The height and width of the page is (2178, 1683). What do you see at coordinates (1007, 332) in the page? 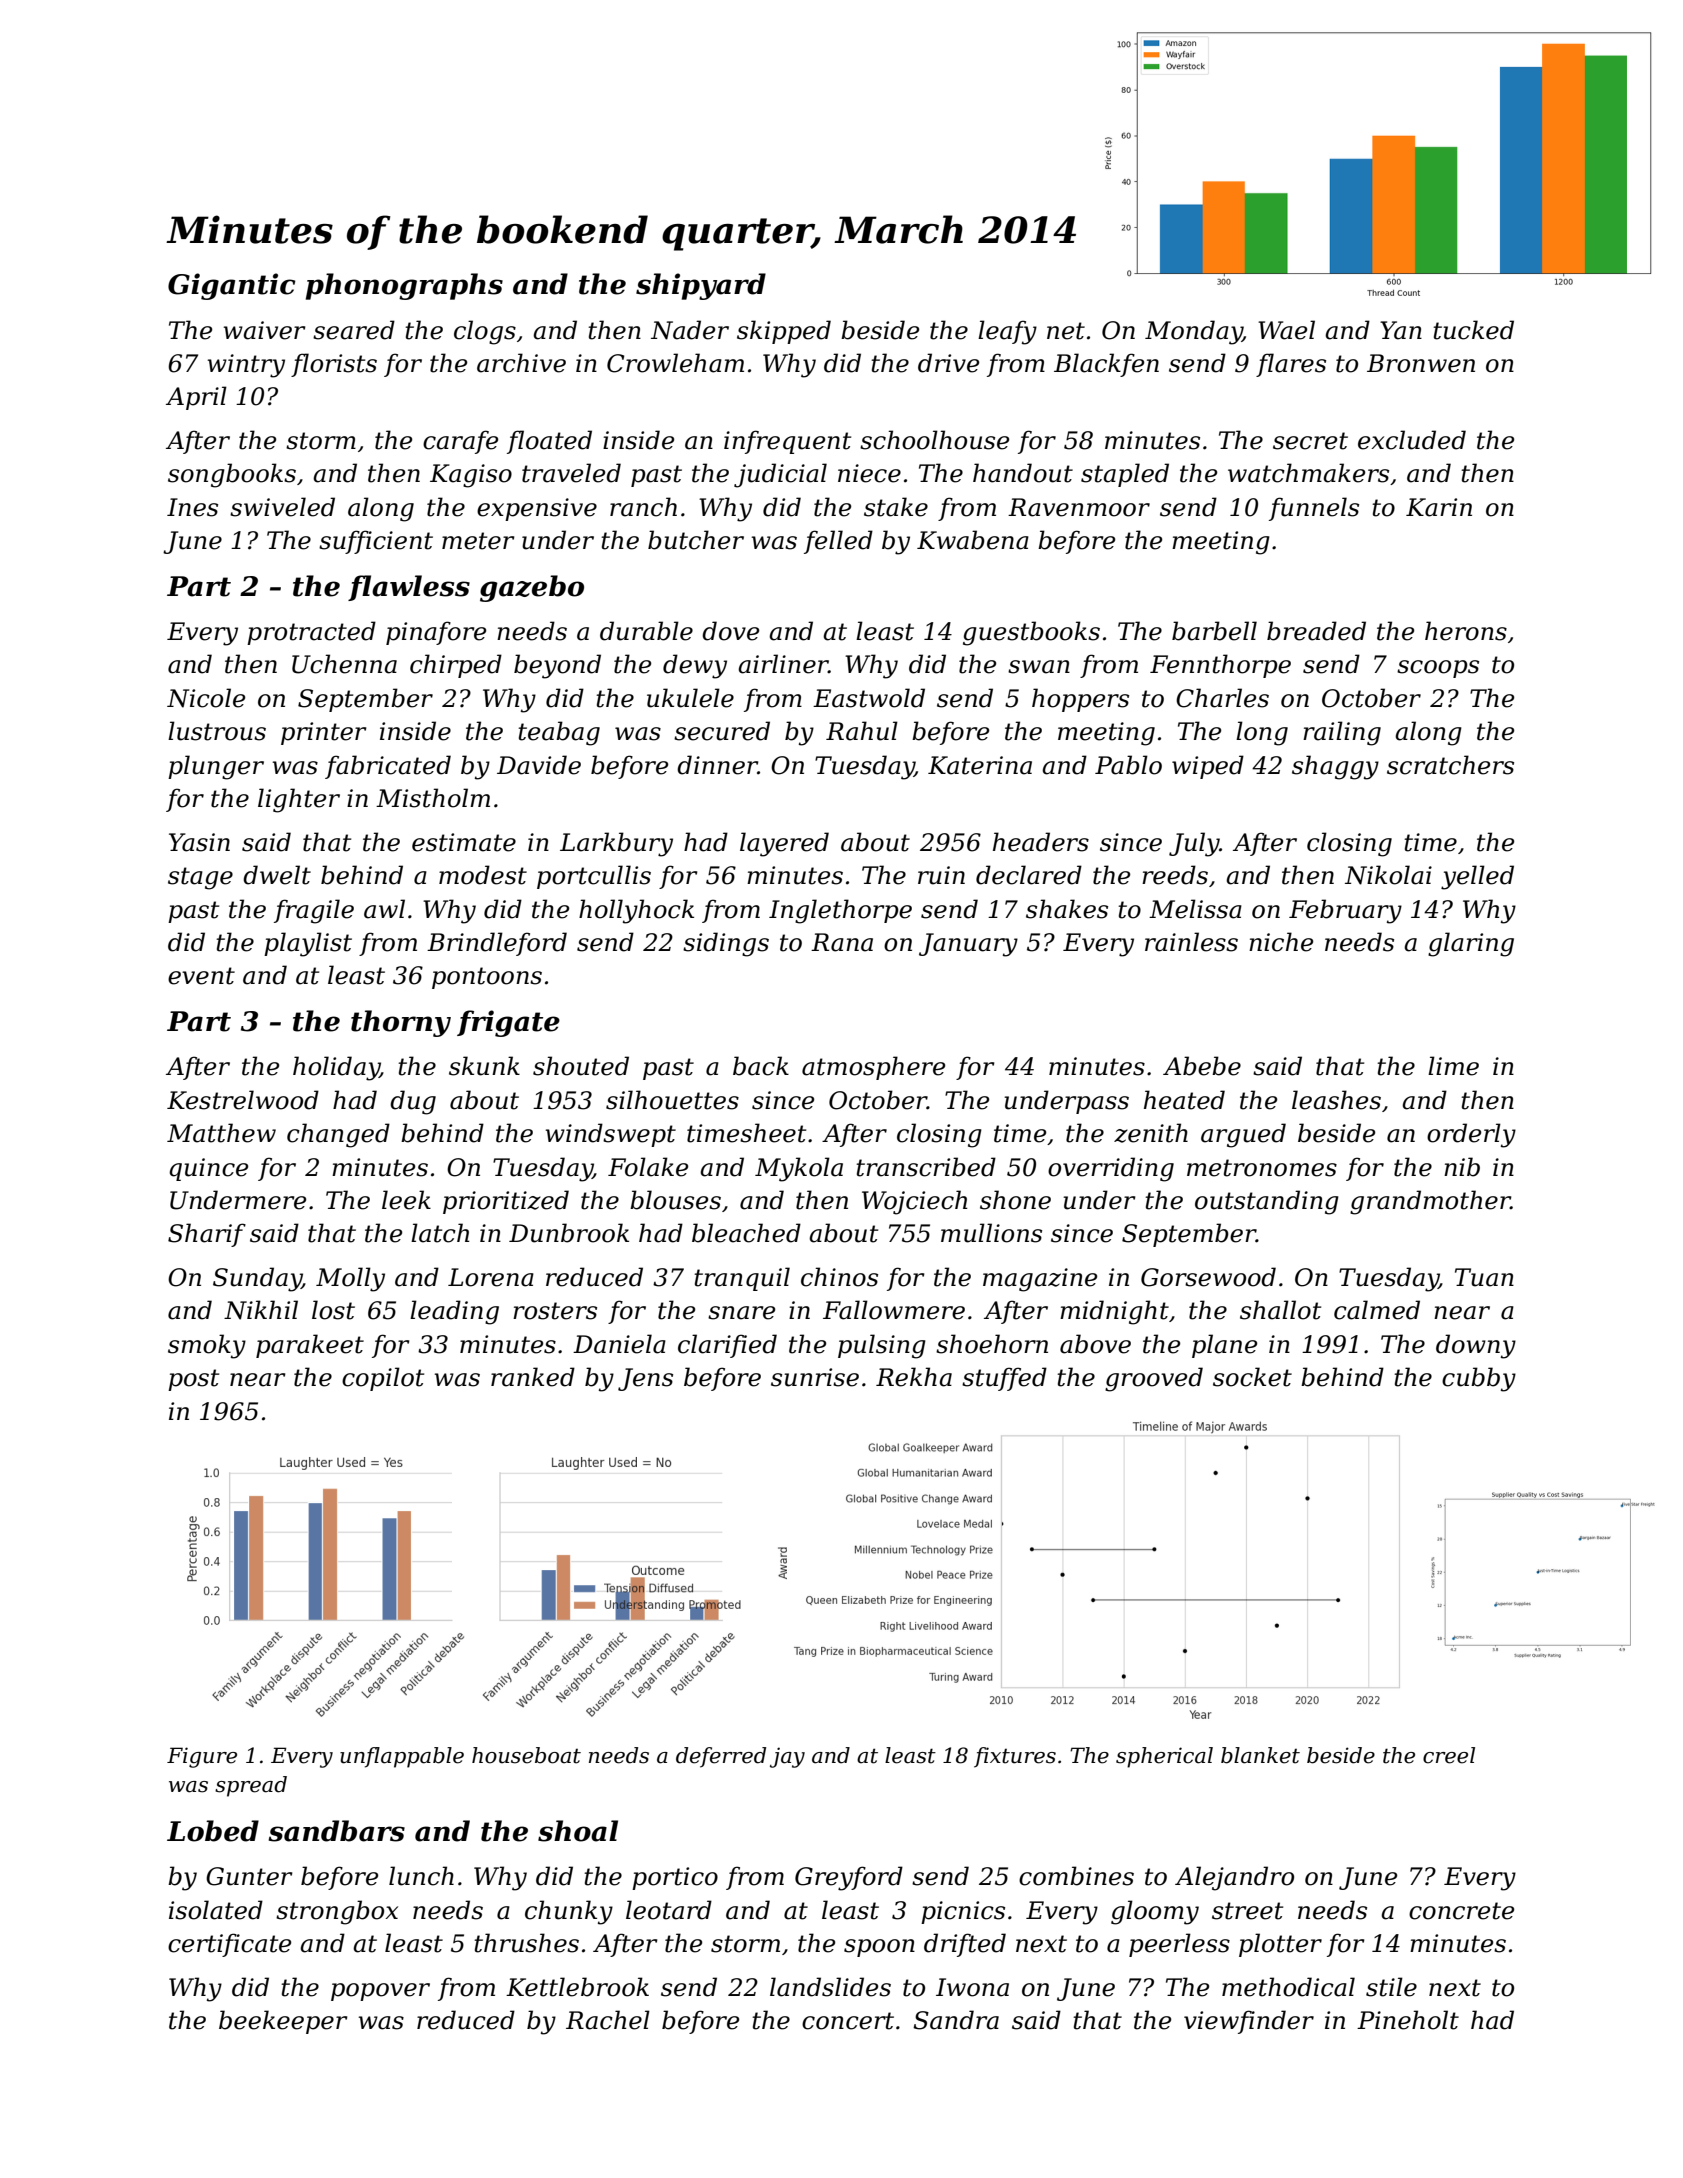
I see `leafy` at bounding box center [1007, 332].
